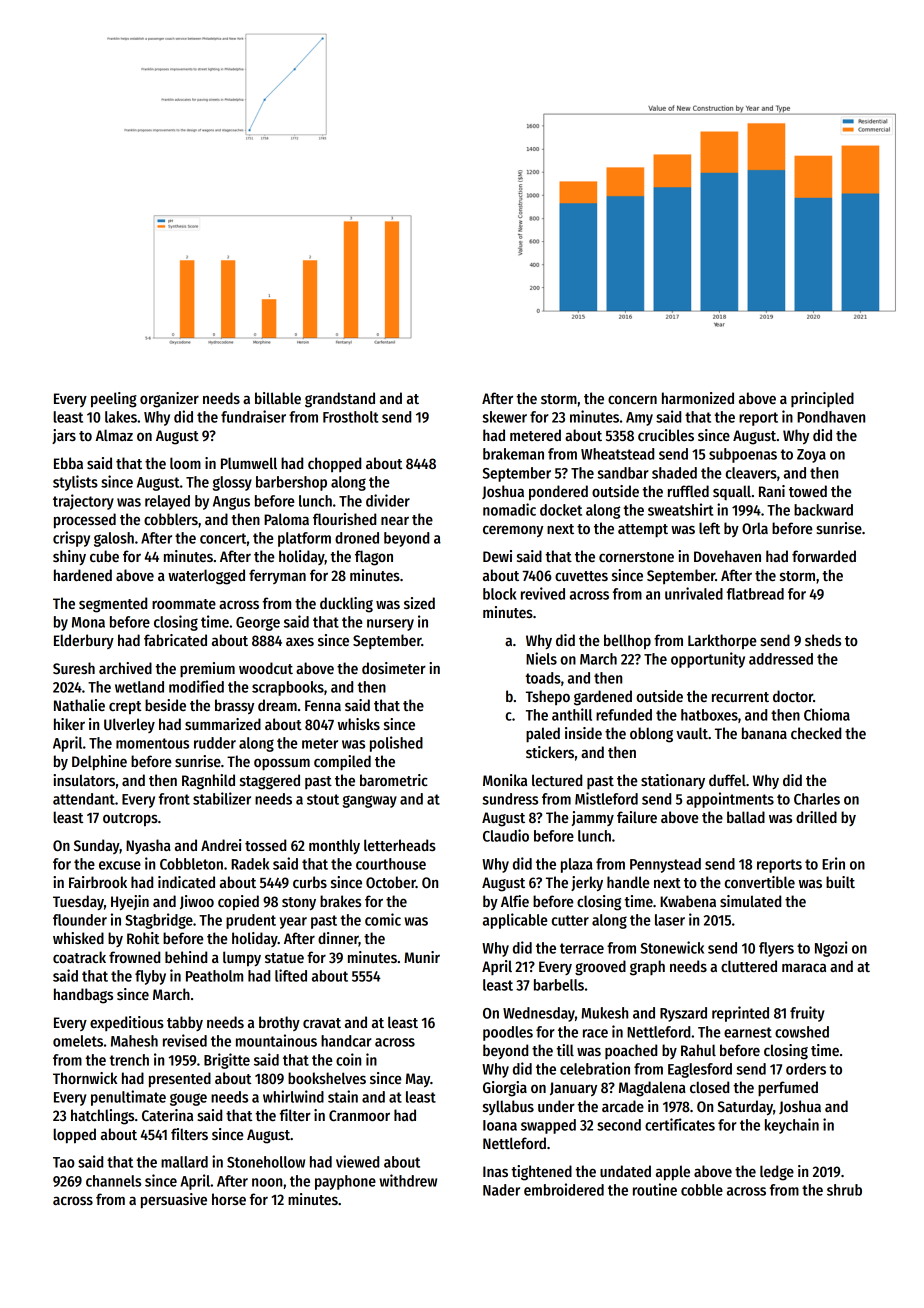 The height and width of the image is (1308, 924). Describe the element at coordinates (169, 400) in the image. I see `organizer` at that location.
